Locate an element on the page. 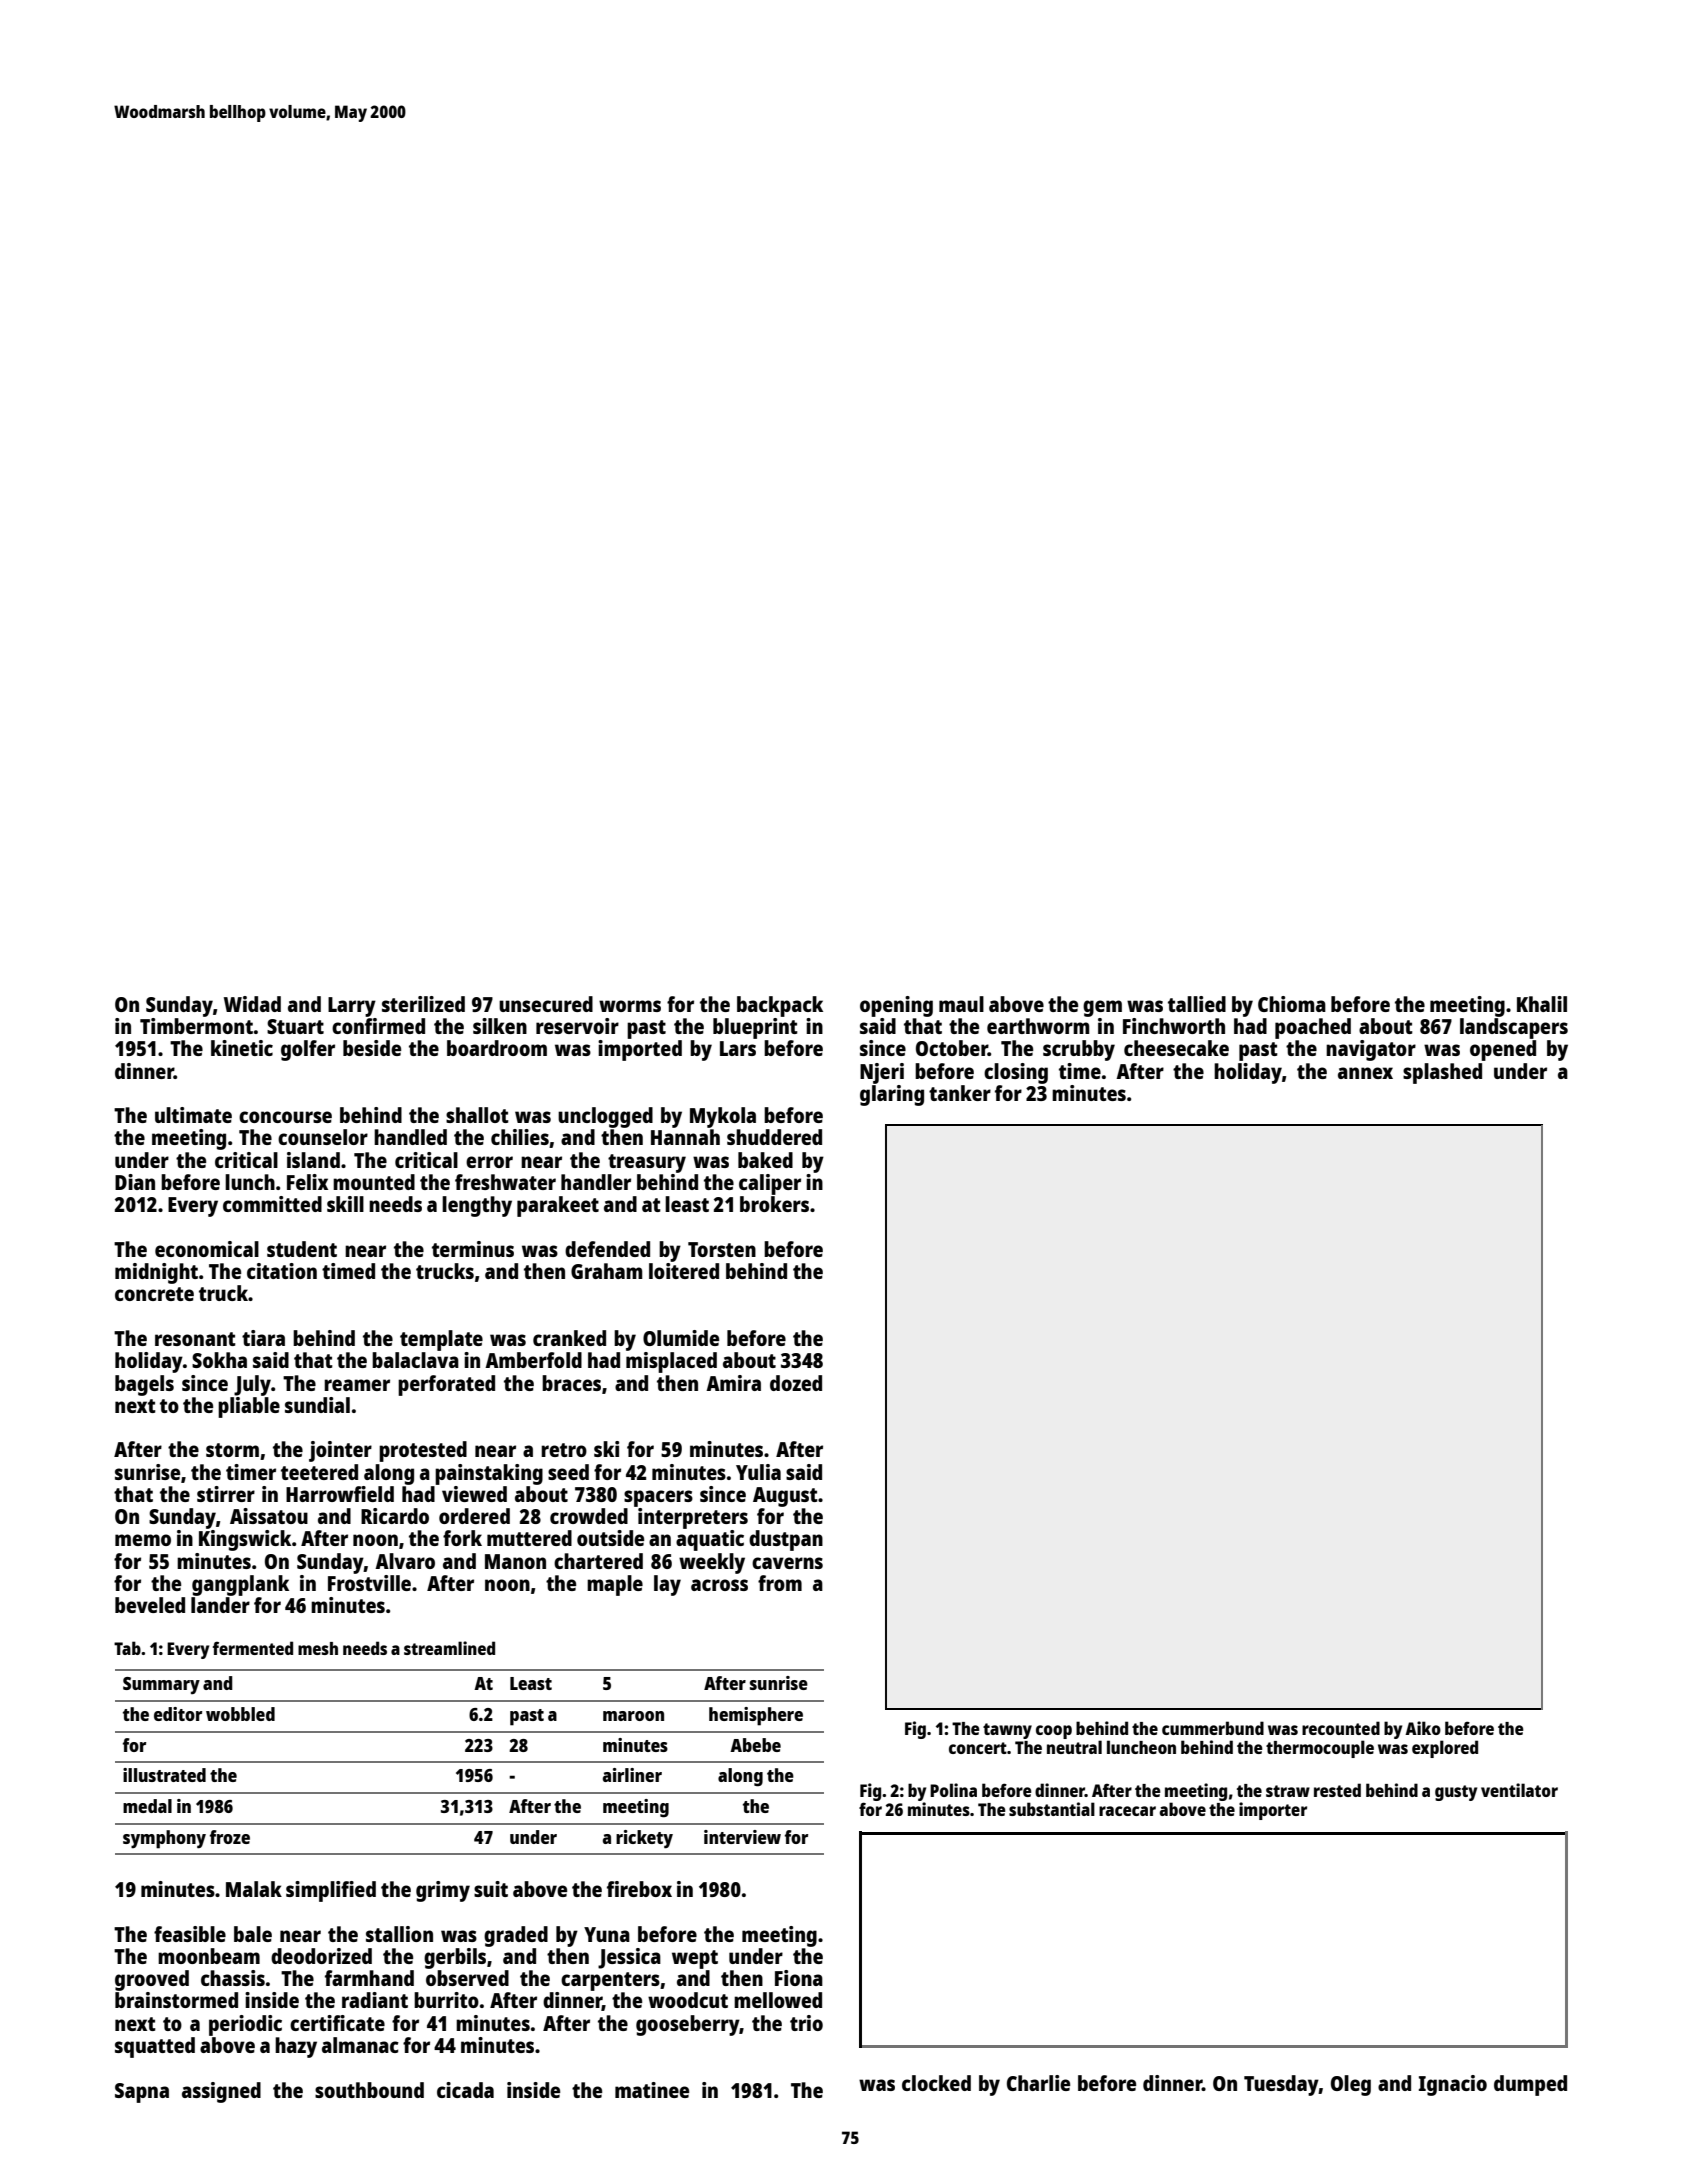  froze is located at coordinates (230, 1837).
